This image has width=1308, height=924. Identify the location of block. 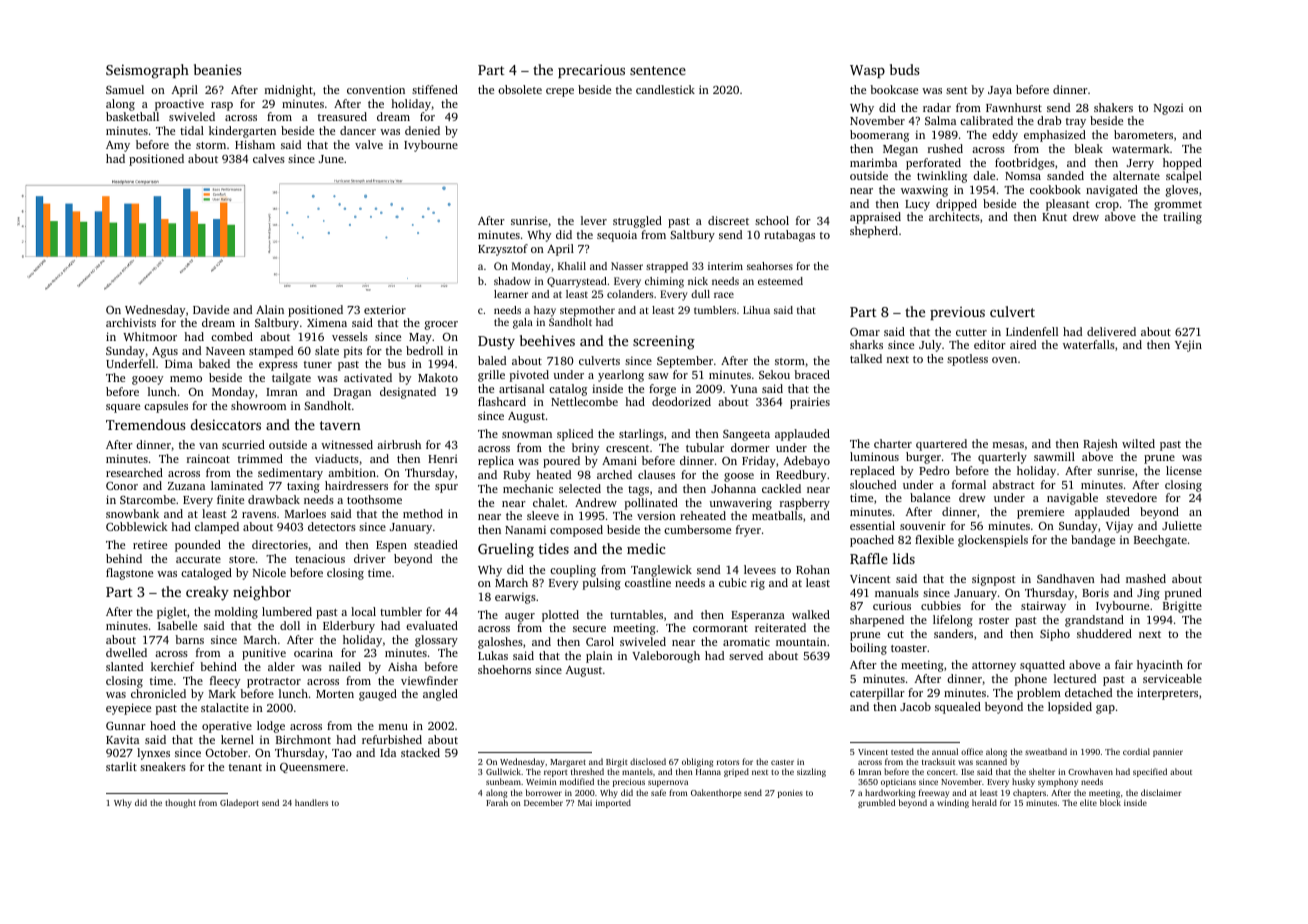
(1110, 802).
